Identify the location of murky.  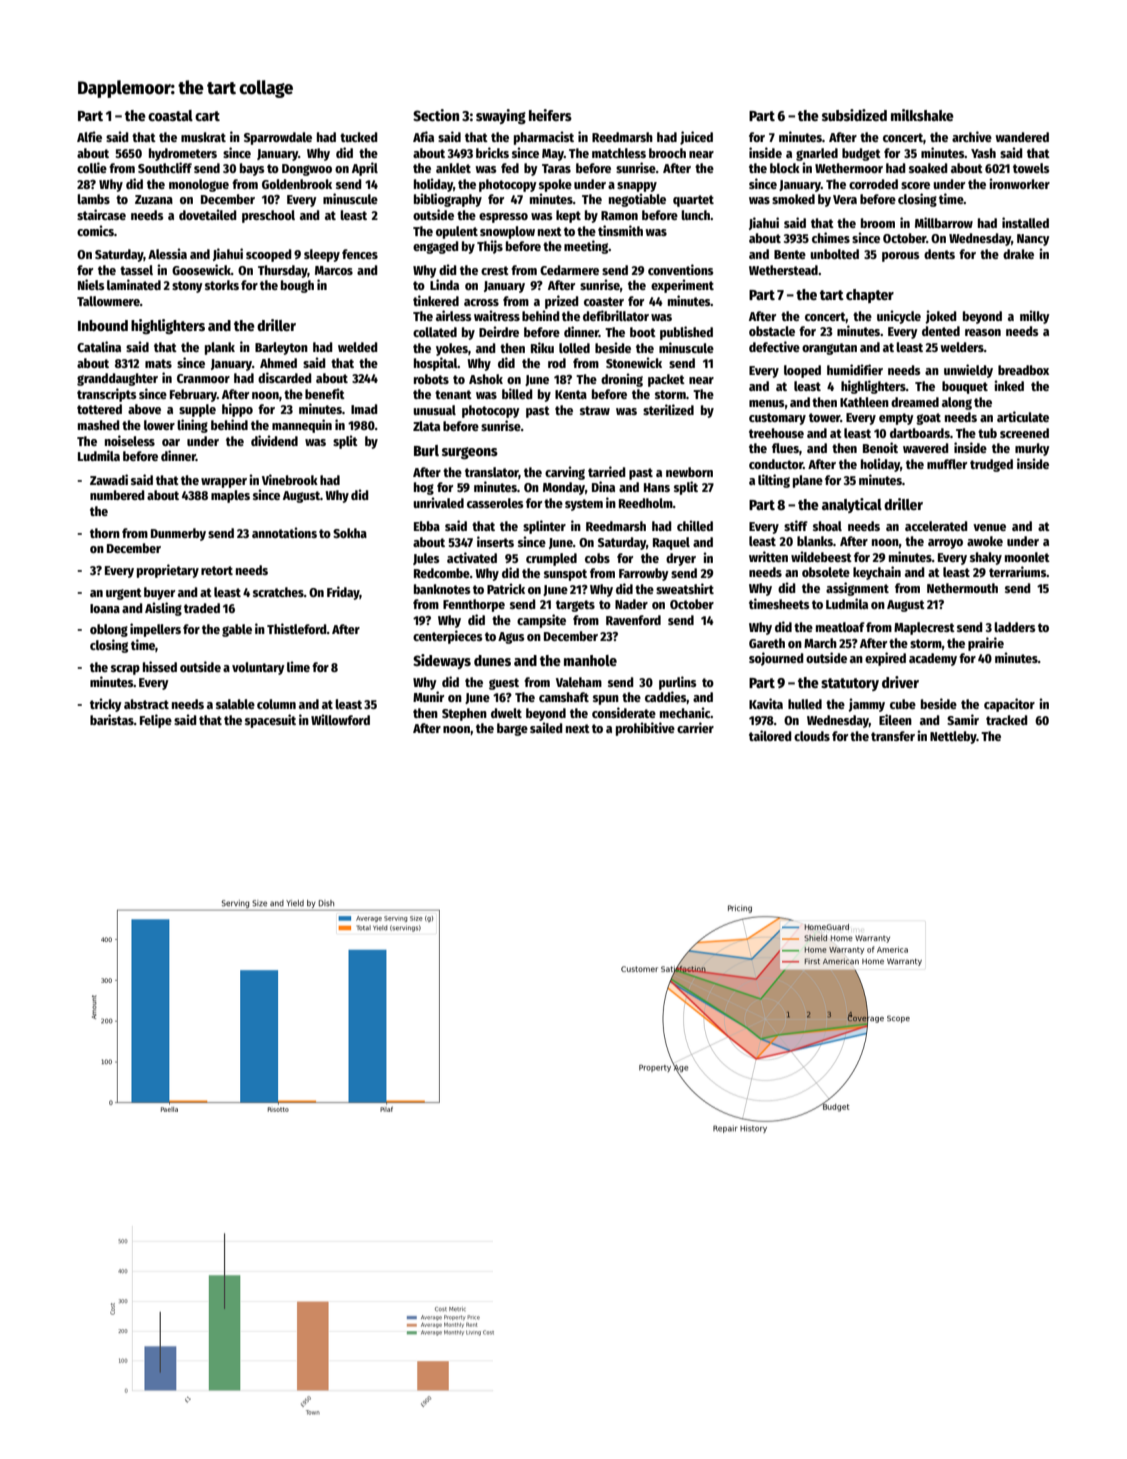
(1032, 449).
